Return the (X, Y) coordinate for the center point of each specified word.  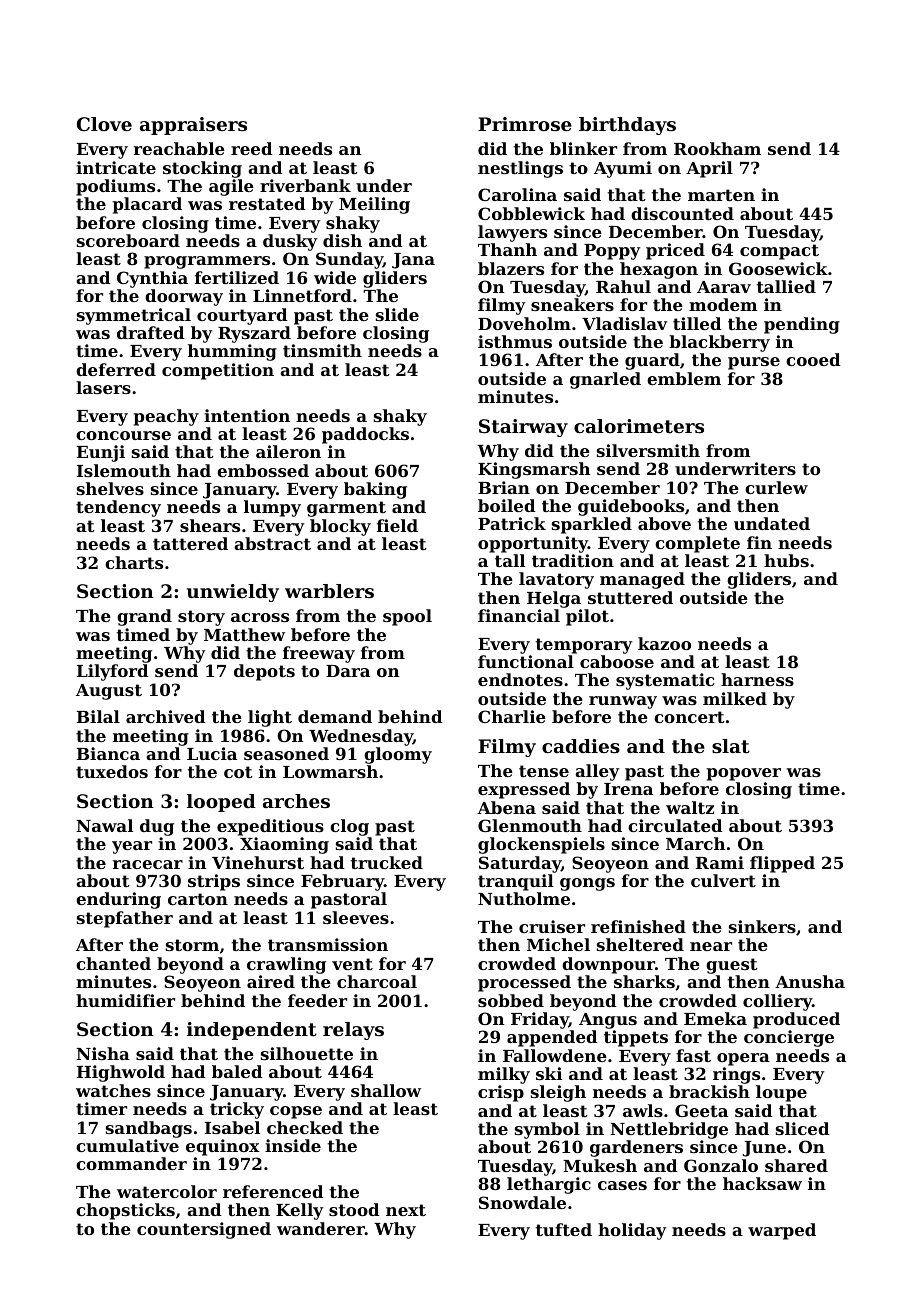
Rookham (717, 148)
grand (144, 617)
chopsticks (125, 1211)
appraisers (193, 126)
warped (782, 1231)
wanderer (321, 1228)
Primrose (525, 124)
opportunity (533, 544)
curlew (776, 487)
